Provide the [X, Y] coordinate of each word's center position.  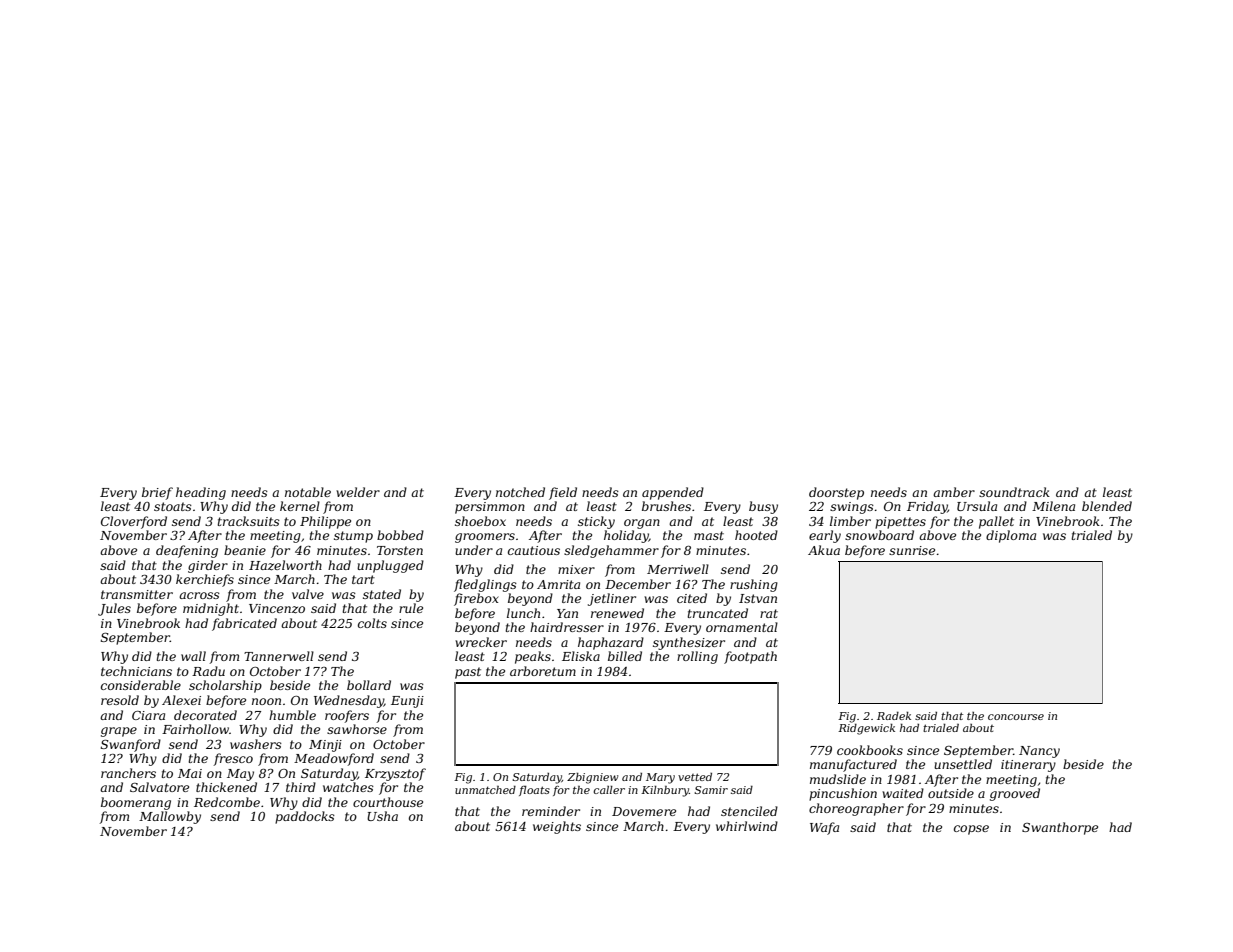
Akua [824, 550]
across [199, 595]
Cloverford [134, 522]
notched [520, 492]
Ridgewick [866, 729]
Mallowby [170, 817]
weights [557, 827]
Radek [894, 716]
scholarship [225, 686]
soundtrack [1014, 492]
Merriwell [678, 569]
